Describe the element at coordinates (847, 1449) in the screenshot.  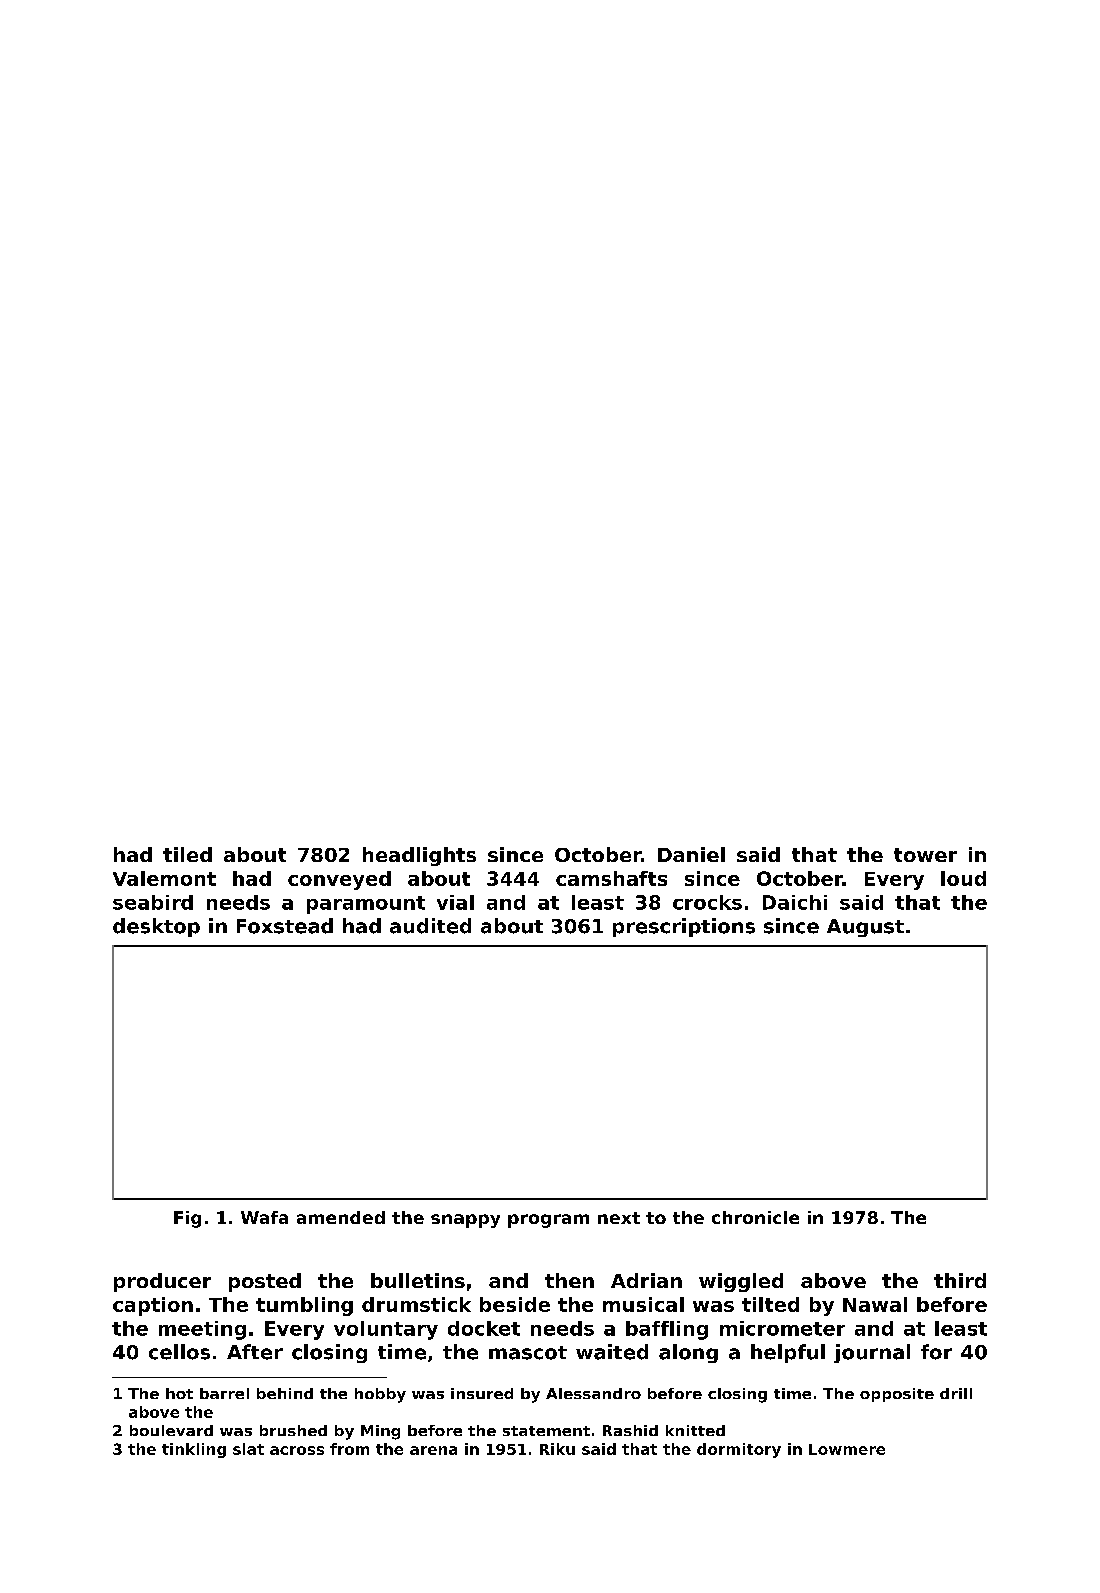
I see `Lowmere` at that location.
